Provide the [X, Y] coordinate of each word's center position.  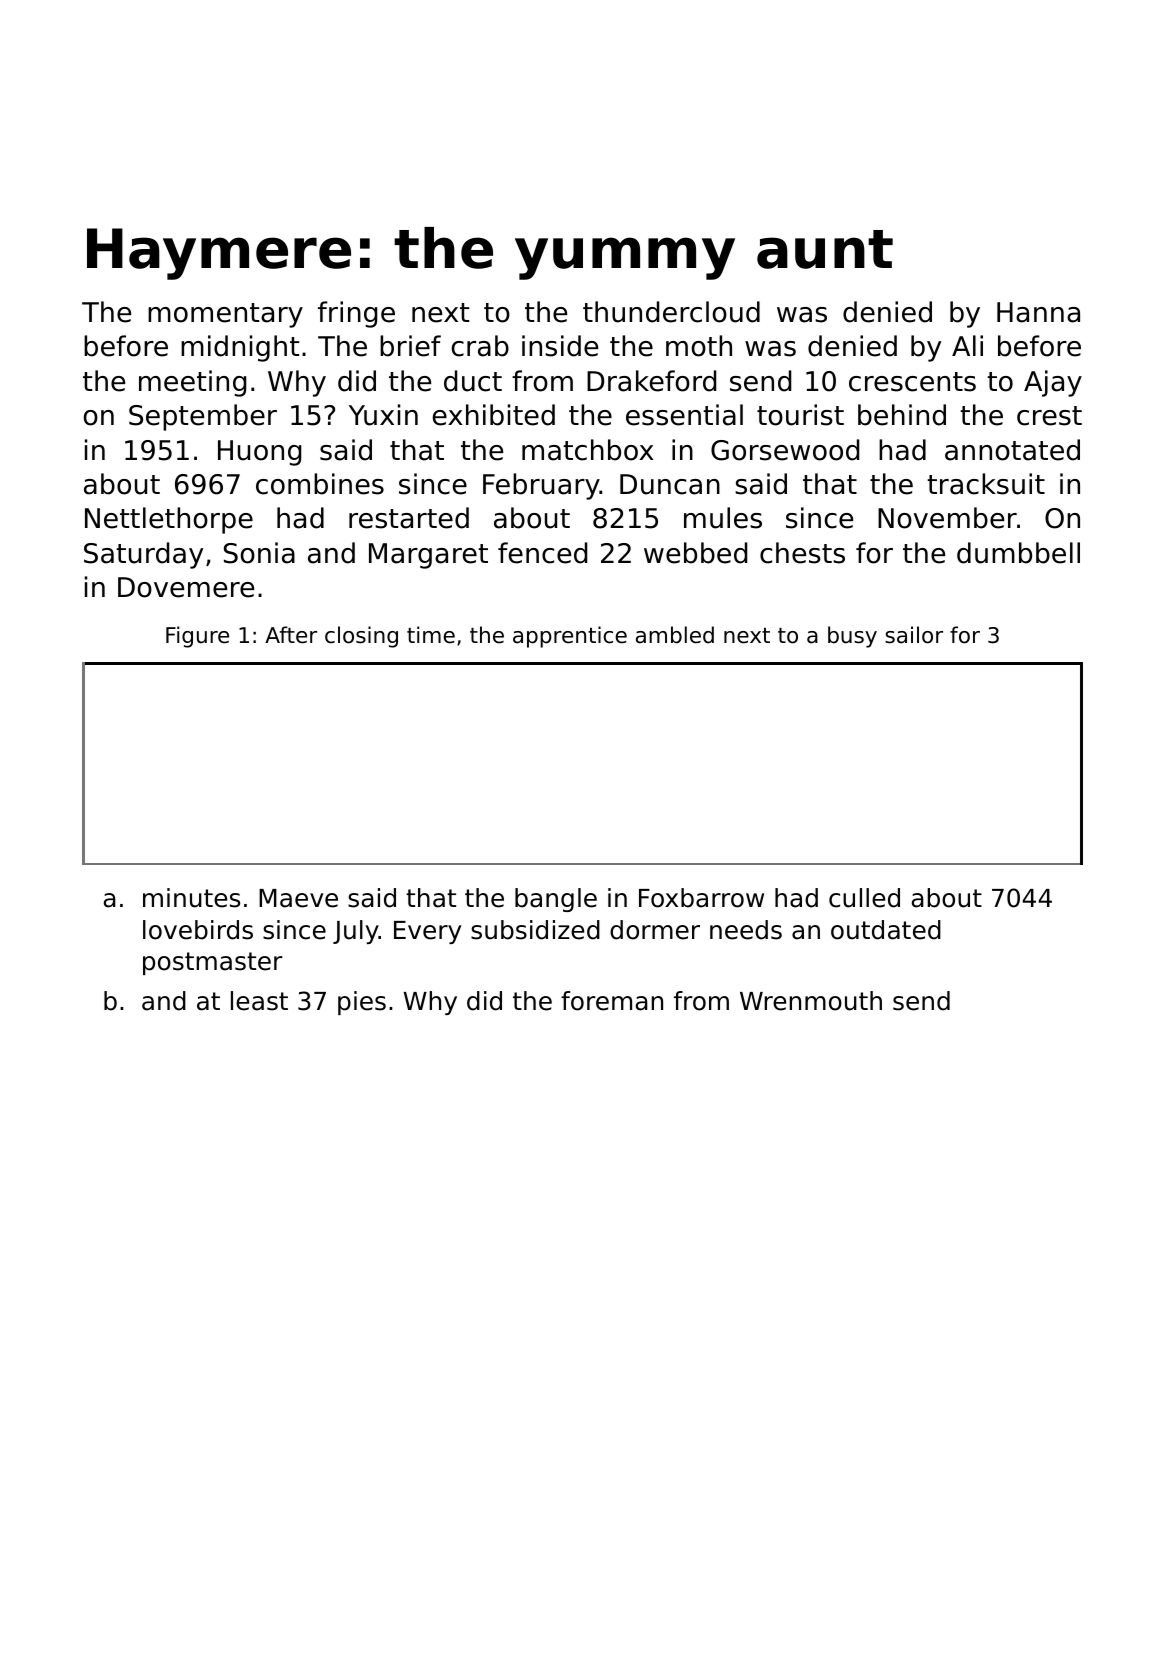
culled [864, 898]
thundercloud [671, 312]
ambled [675, 635]
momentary [225, 315]
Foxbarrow [701, 898]
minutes [191, 898]
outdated [886, 930]
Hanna [1038, 312]
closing [361, 637]
